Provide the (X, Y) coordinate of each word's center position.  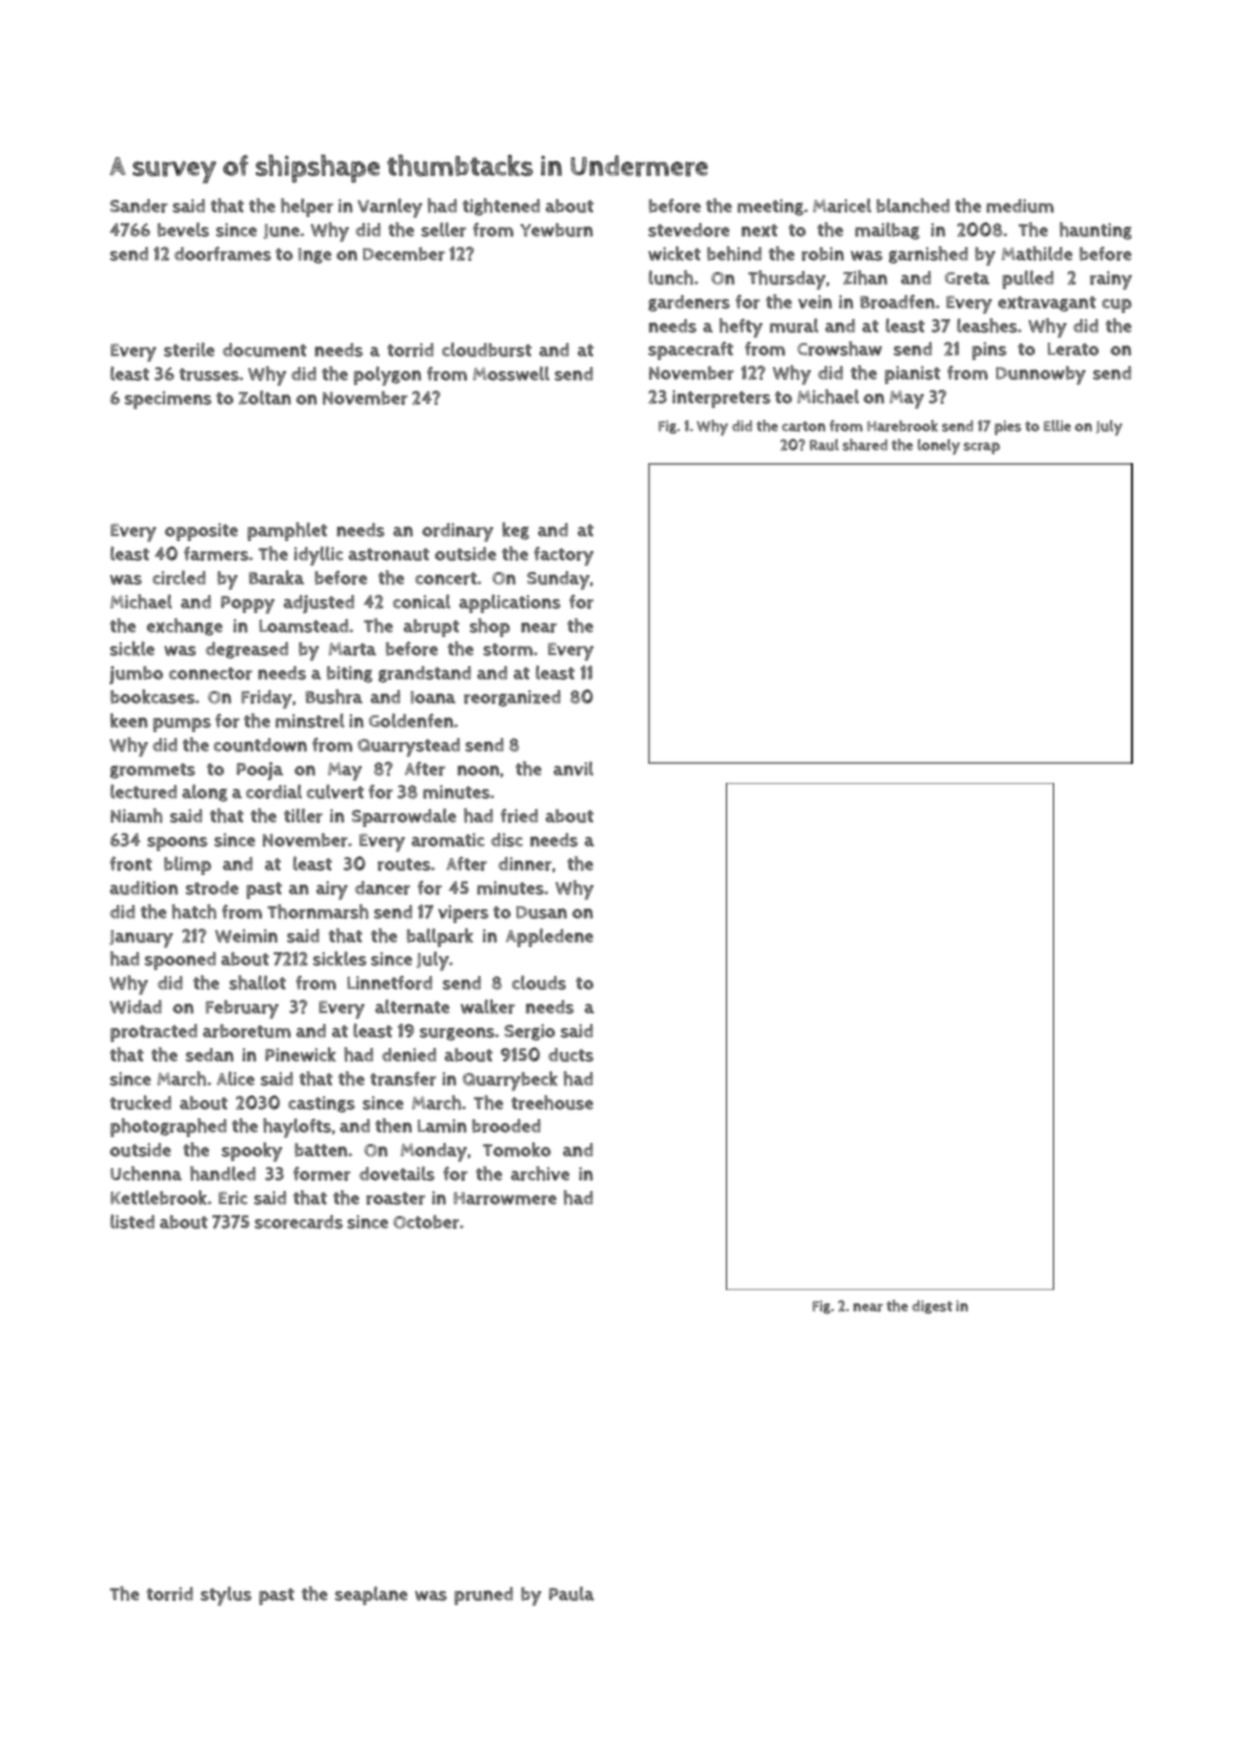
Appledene (549, 937)
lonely (939, 447)
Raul (824, 445)
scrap (982, 448)
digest (932, 1307)
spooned (180, 961)
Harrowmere (505, 1198)
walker (488, 1006)
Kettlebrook (159, 1197)
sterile (189, 349)
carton (803, 426)
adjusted (319, 604)
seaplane (371, 1595)
